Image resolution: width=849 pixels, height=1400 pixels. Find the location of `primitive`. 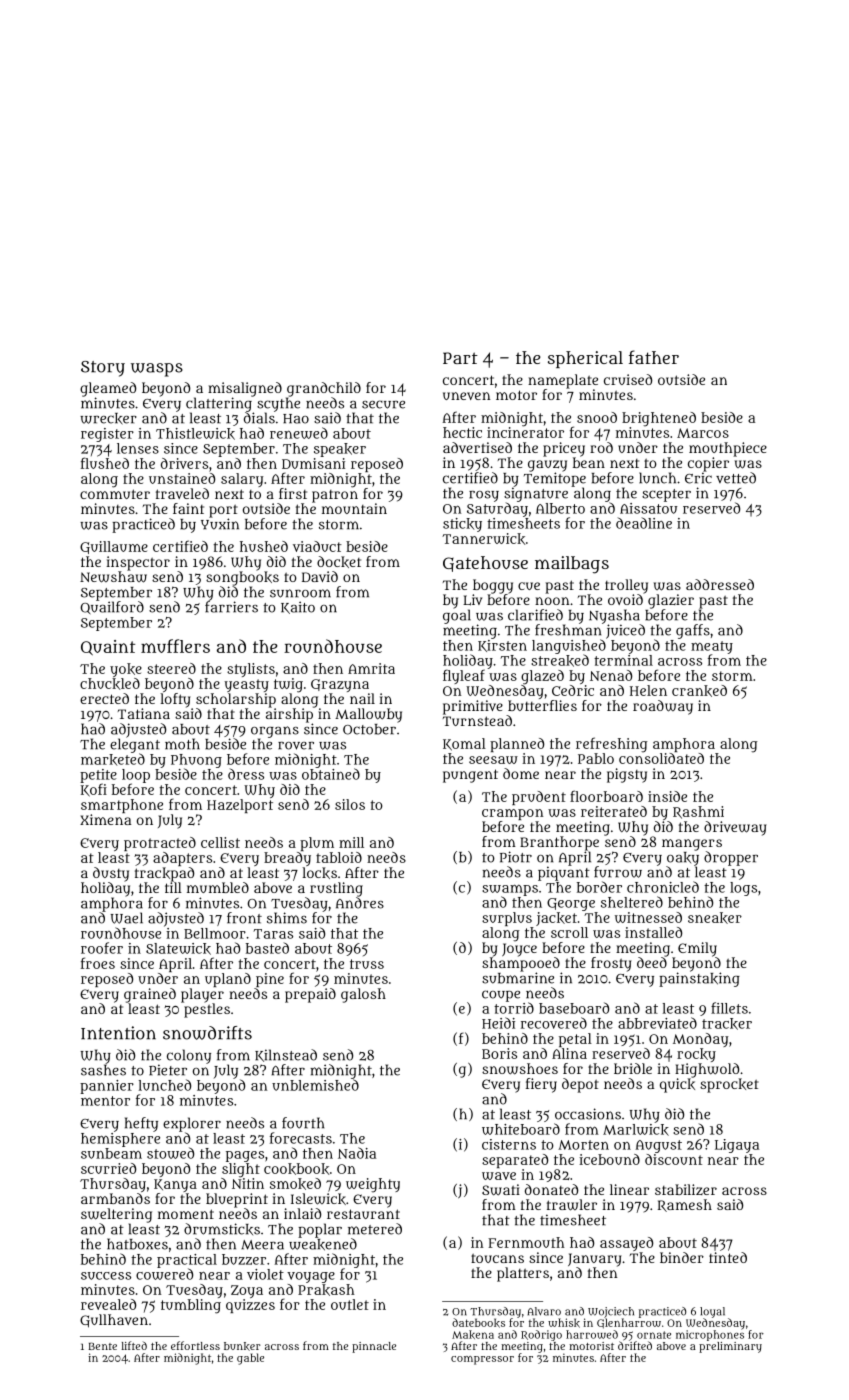

primitive is located at coordinates (473, 707).
